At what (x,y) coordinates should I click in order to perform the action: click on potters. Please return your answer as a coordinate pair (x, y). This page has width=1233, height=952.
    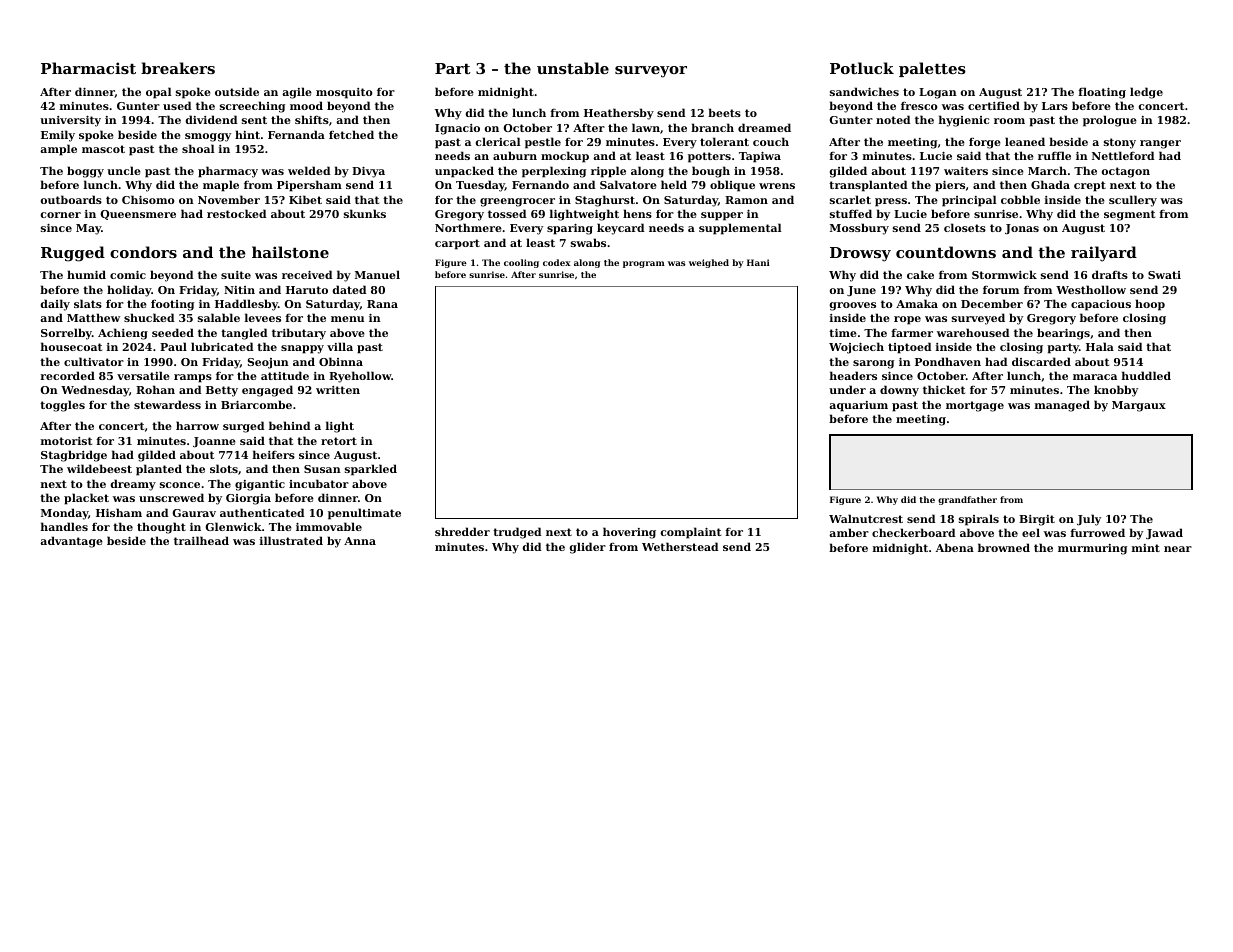
    Looking at the image, I should click on (709, 157).
